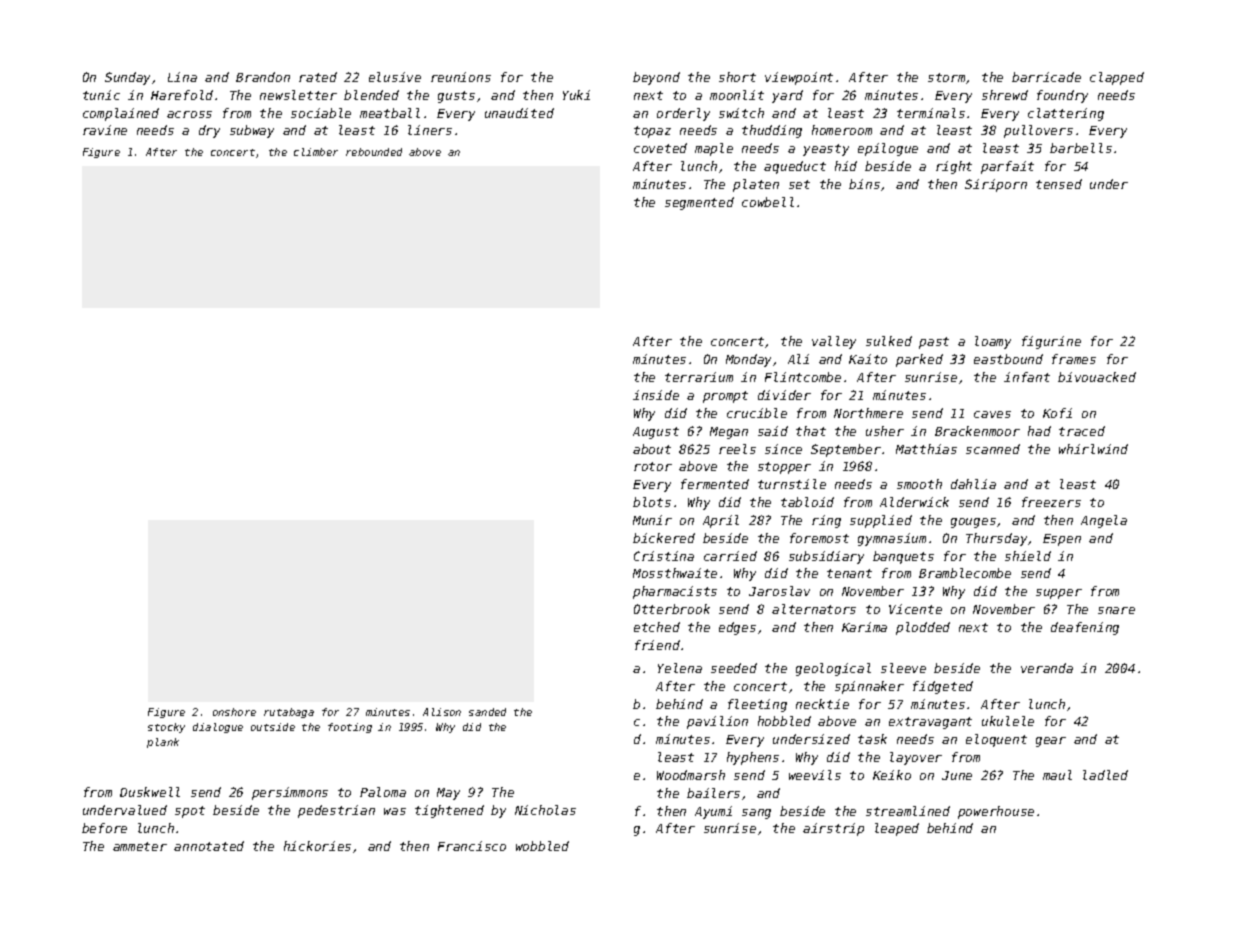  I want to click on segmented, so click(699, 203).
